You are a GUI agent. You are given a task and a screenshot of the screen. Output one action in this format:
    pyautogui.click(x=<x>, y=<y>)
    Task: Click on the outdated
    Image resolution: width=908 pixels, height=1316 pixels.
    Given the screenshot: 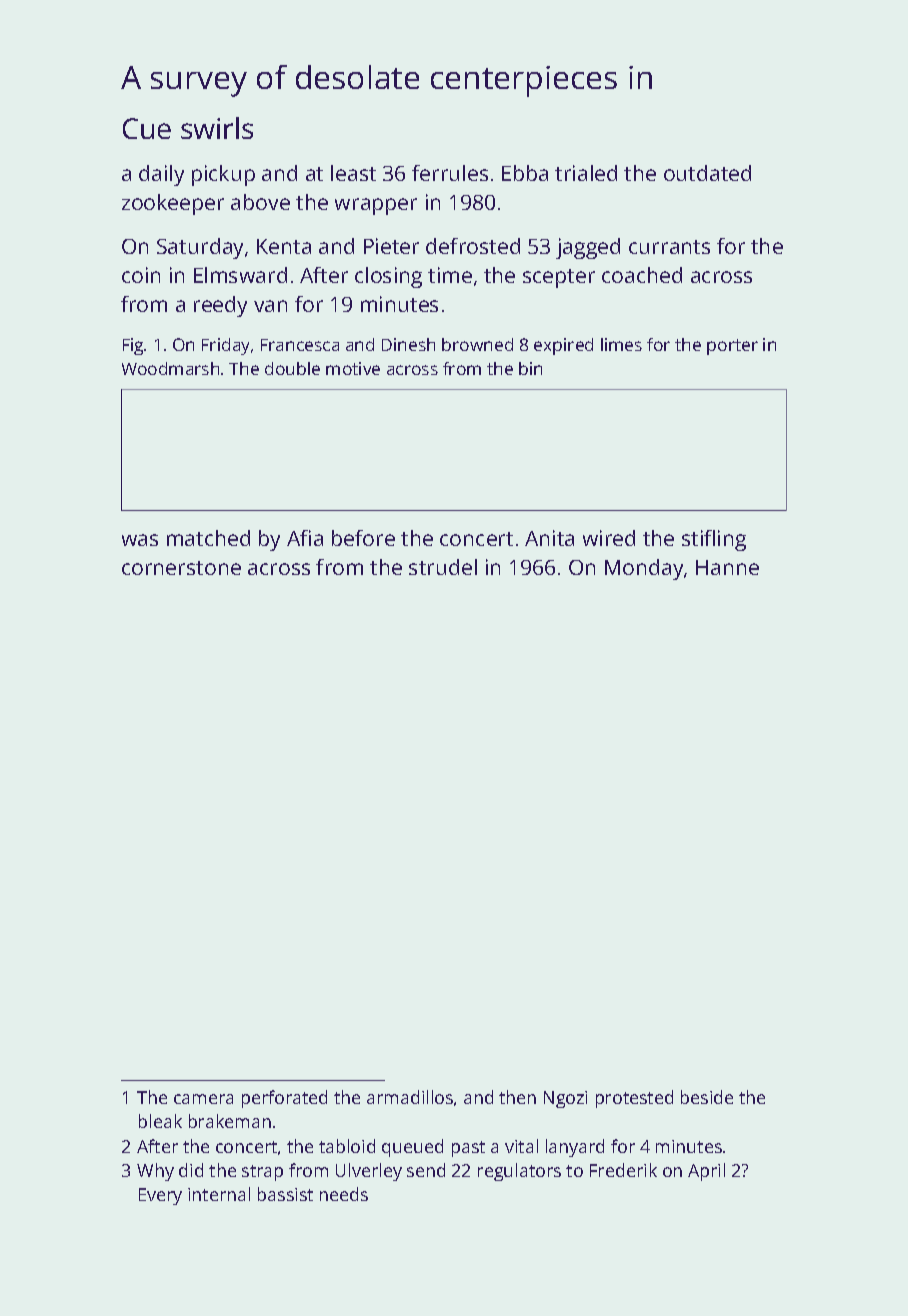 What is the action you would take?
    pyautogui.click(x=707, y=173)
